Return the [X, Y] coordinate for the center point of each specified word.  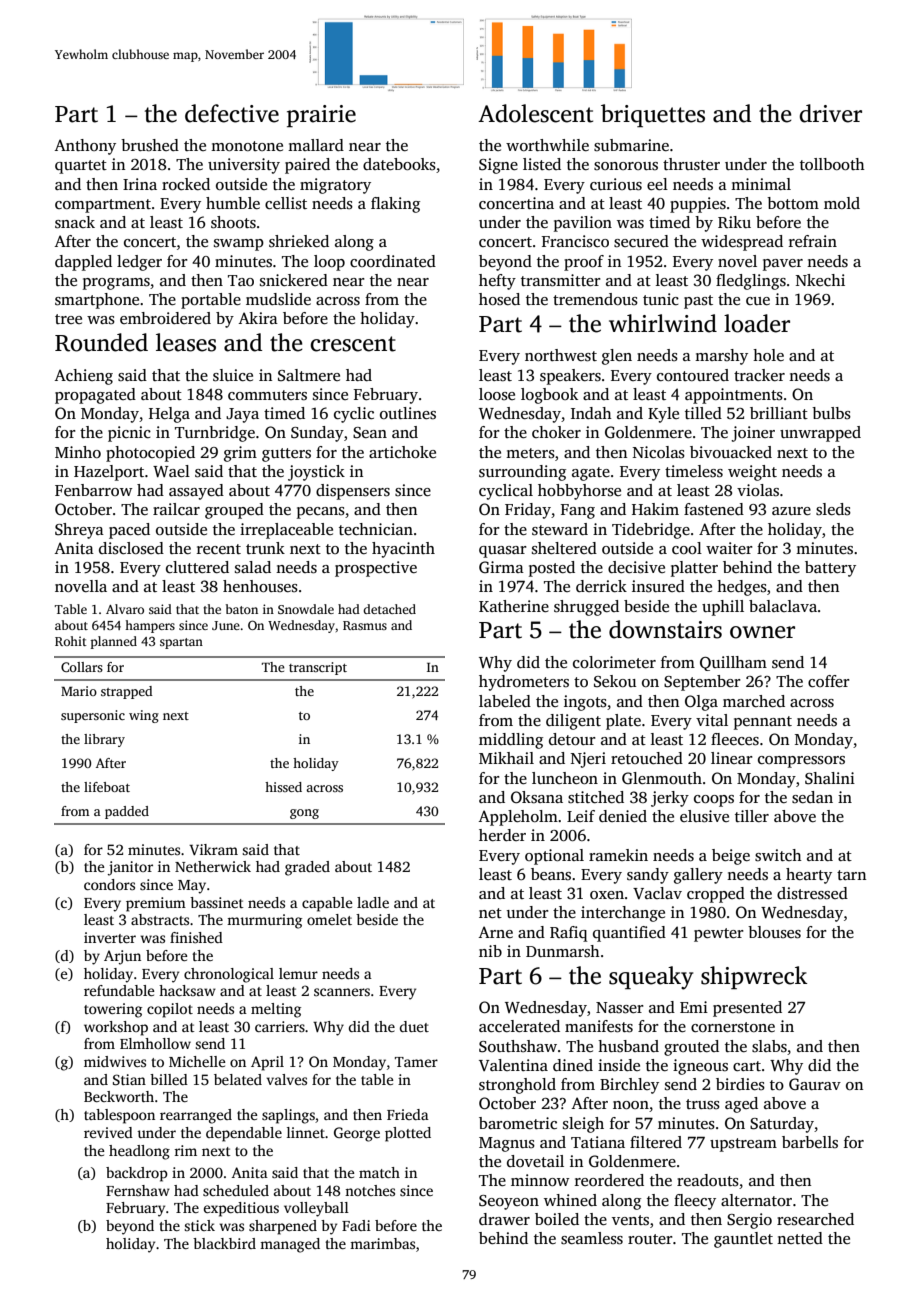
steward [560, 529]
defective [232, 113]
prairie [321, 116]
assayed [196, 492]
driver [830, 113]
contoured [693, 375]
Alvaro [125, 609]
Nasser [620, 1008]
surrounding [522, 473]
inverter [110, 937]
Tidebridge [651, 531]
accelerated [519, 1026]
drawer [504, 1219]
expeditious [241, 1209]
